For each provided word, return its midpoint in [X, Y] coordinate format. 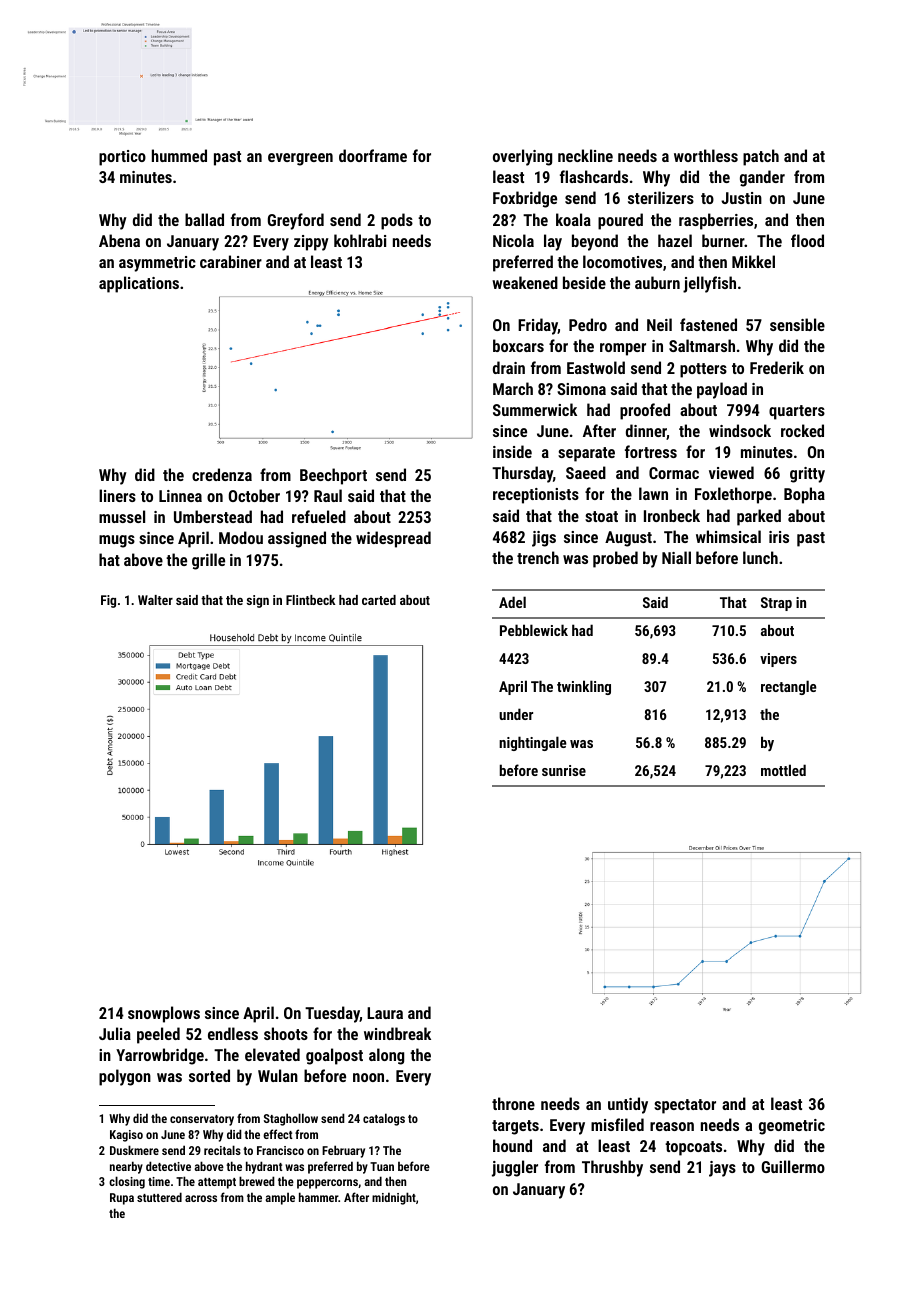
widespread [393, 539]
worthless [706, 155]
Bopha [804, 495]
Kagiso [126, 1136]
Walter [155, 600]
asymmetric [157, 264]
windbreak [397, 1033]
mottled [783, 770]
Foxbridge [525, 199]
